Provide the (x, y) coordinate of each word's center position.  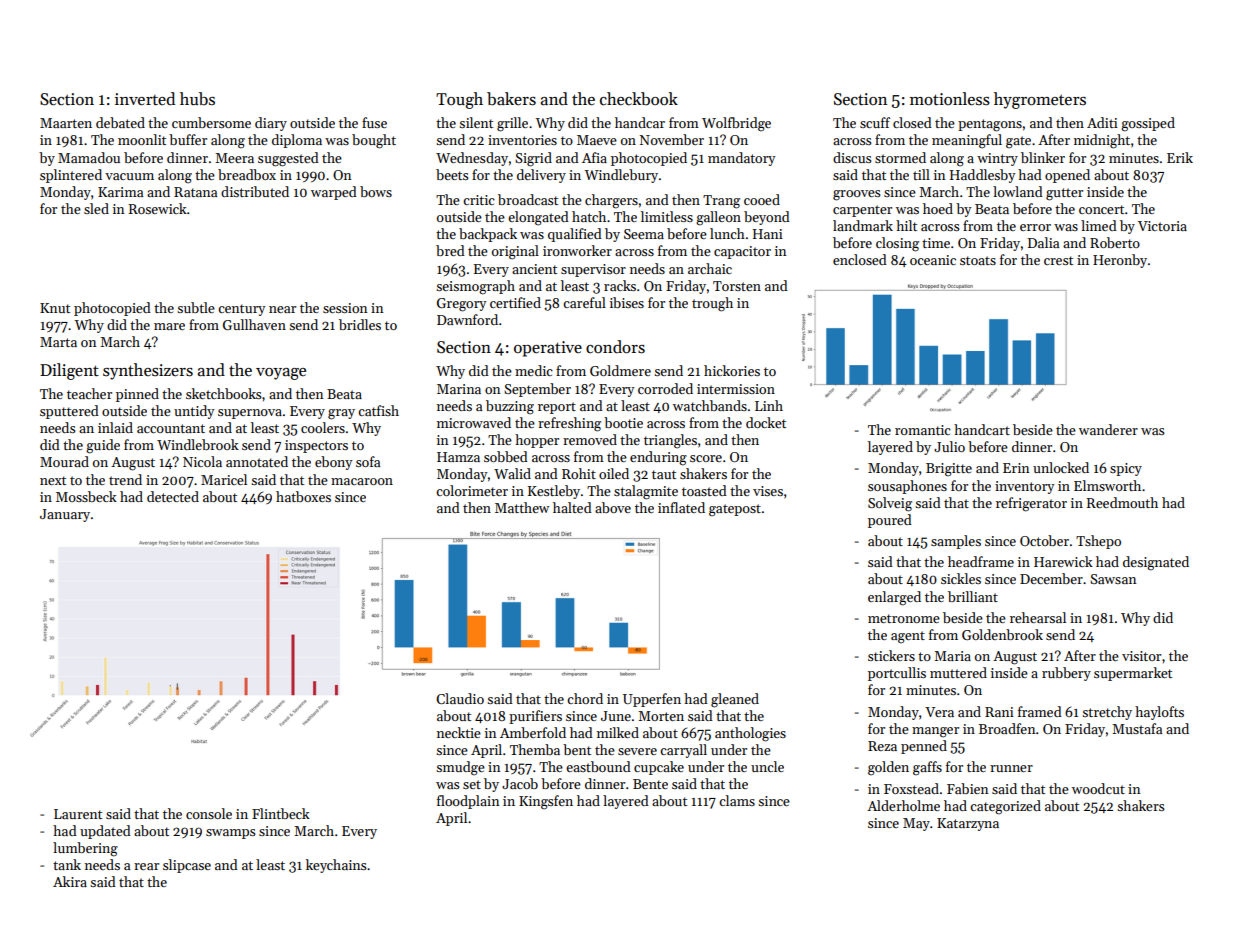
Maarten (66, 123)
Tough (459, 100)
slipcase (187, 866)
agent (908, 637)
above (613, 507)
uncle (767, 766)
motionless (950, 99)
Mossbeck (86, 496)
